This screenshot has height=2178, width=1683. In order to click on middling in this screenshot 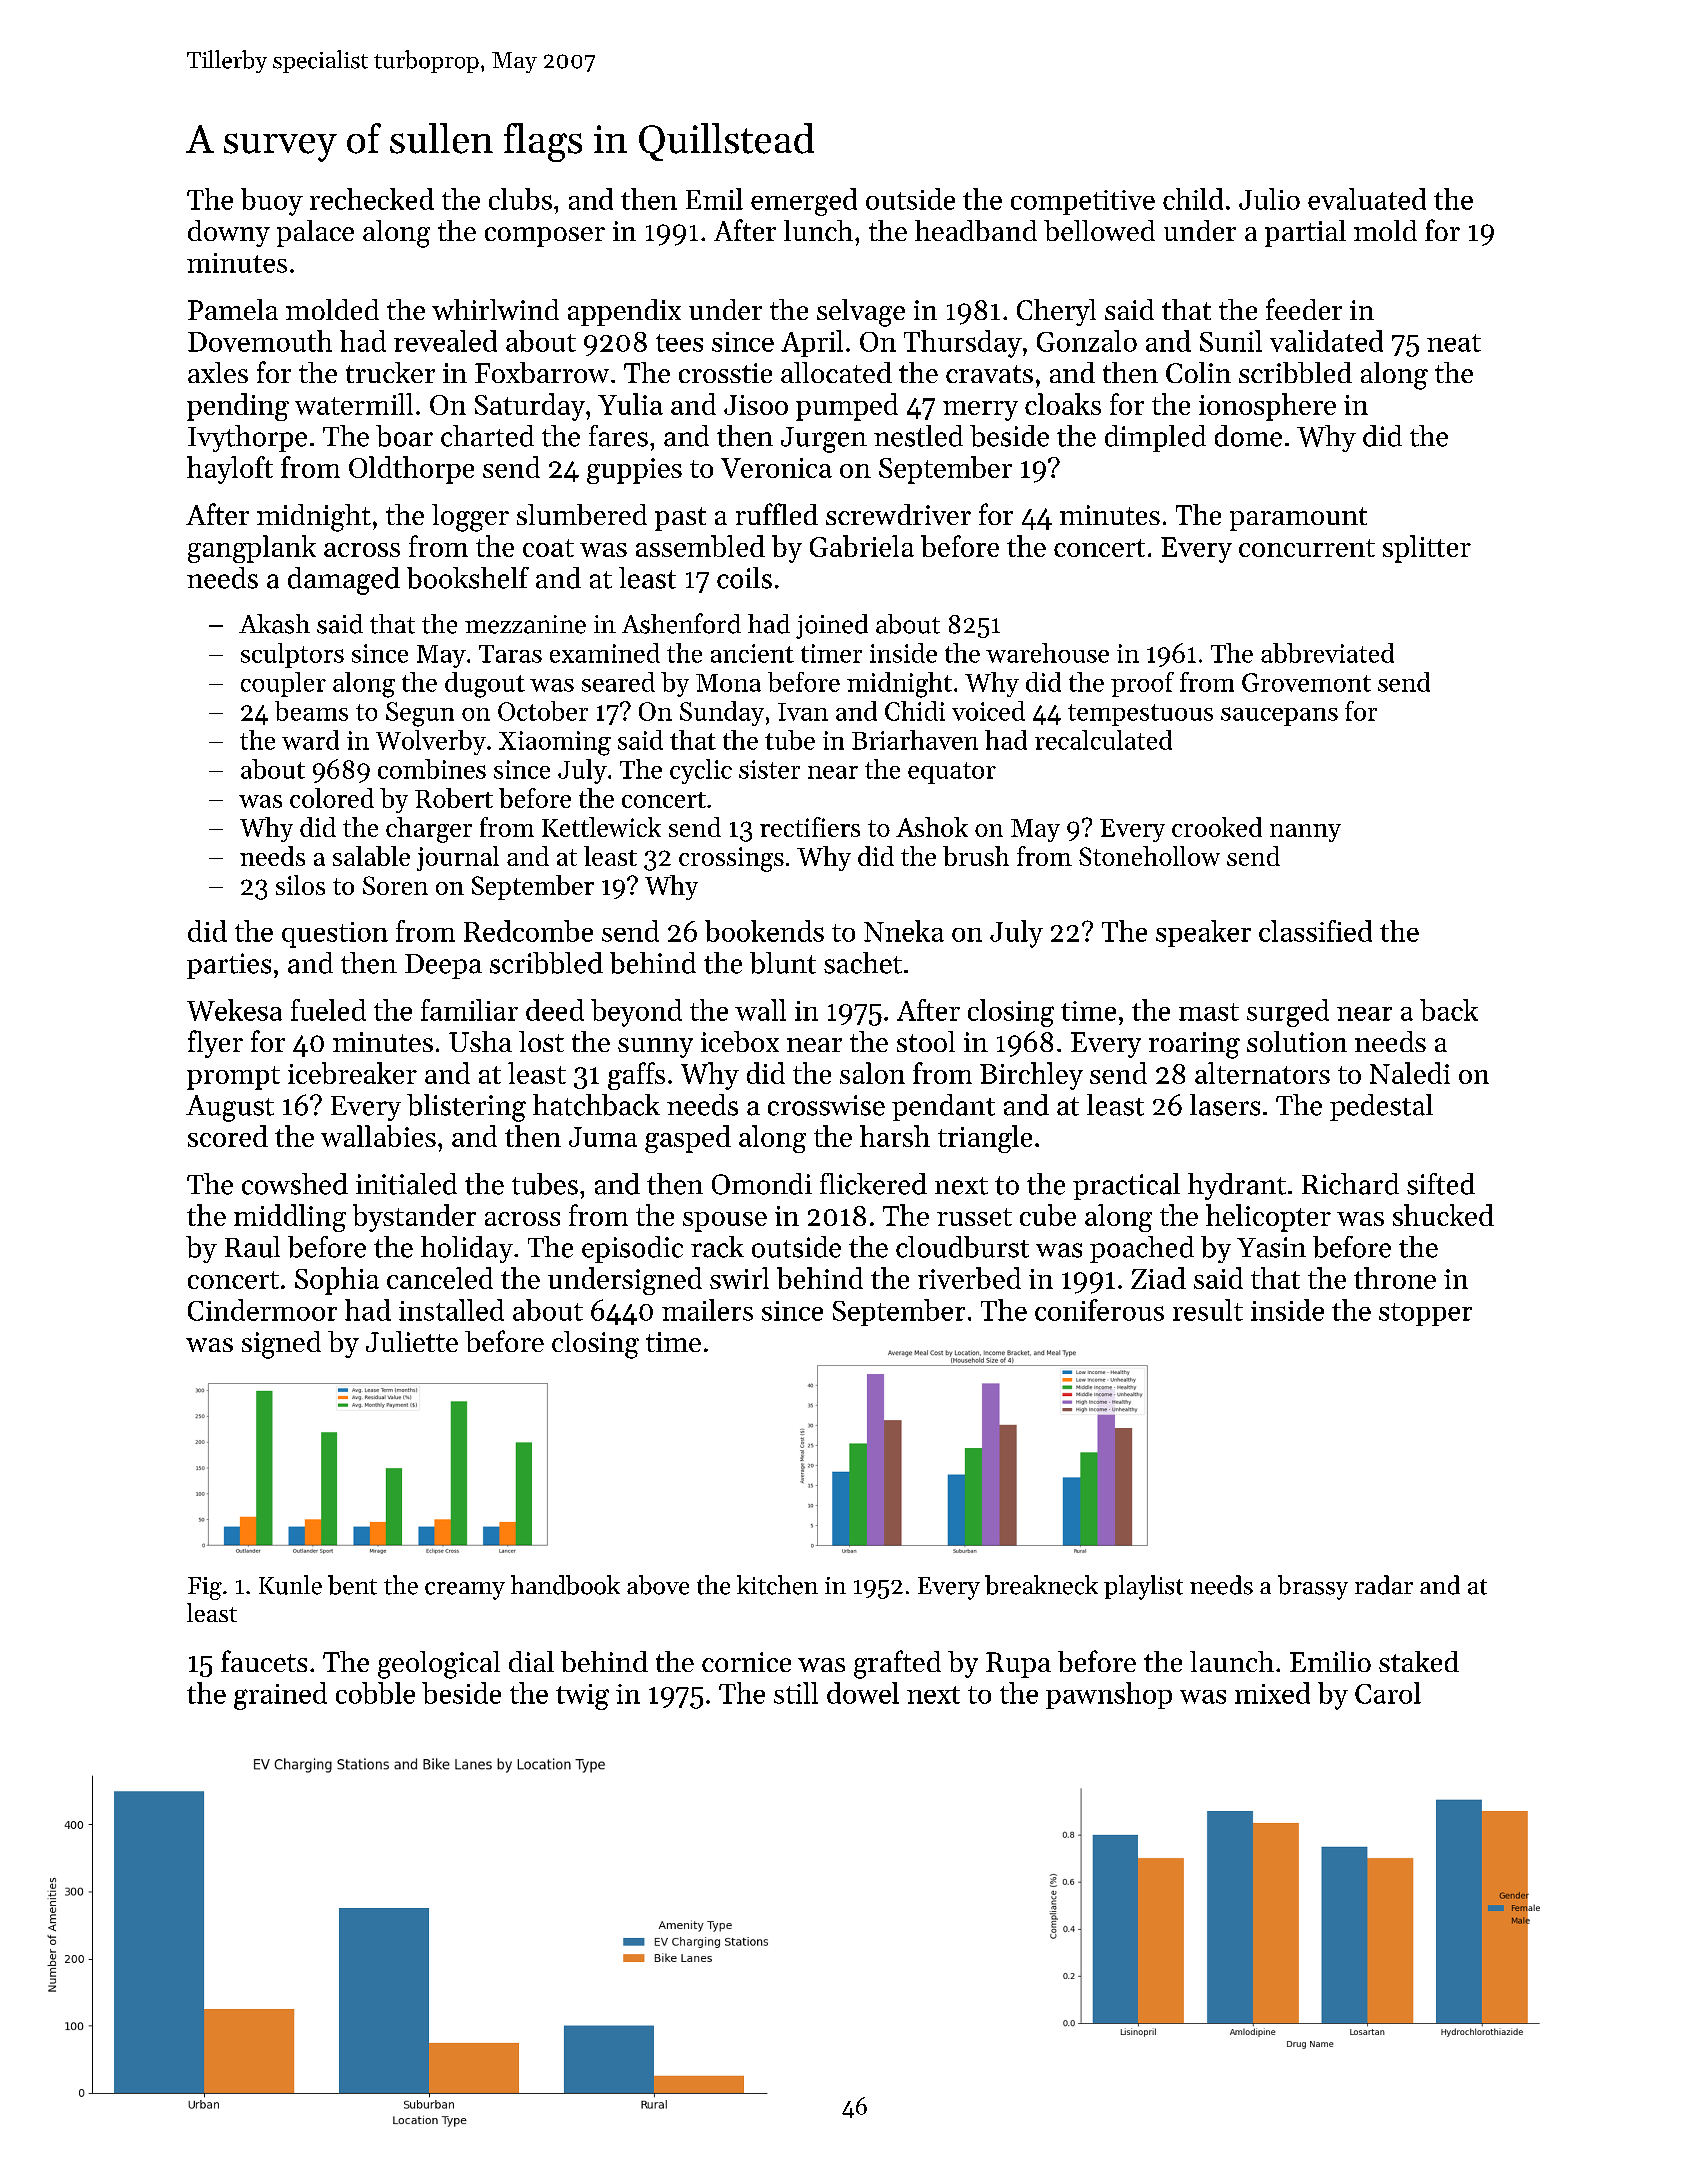, I will do `click(290, 1218)`.
